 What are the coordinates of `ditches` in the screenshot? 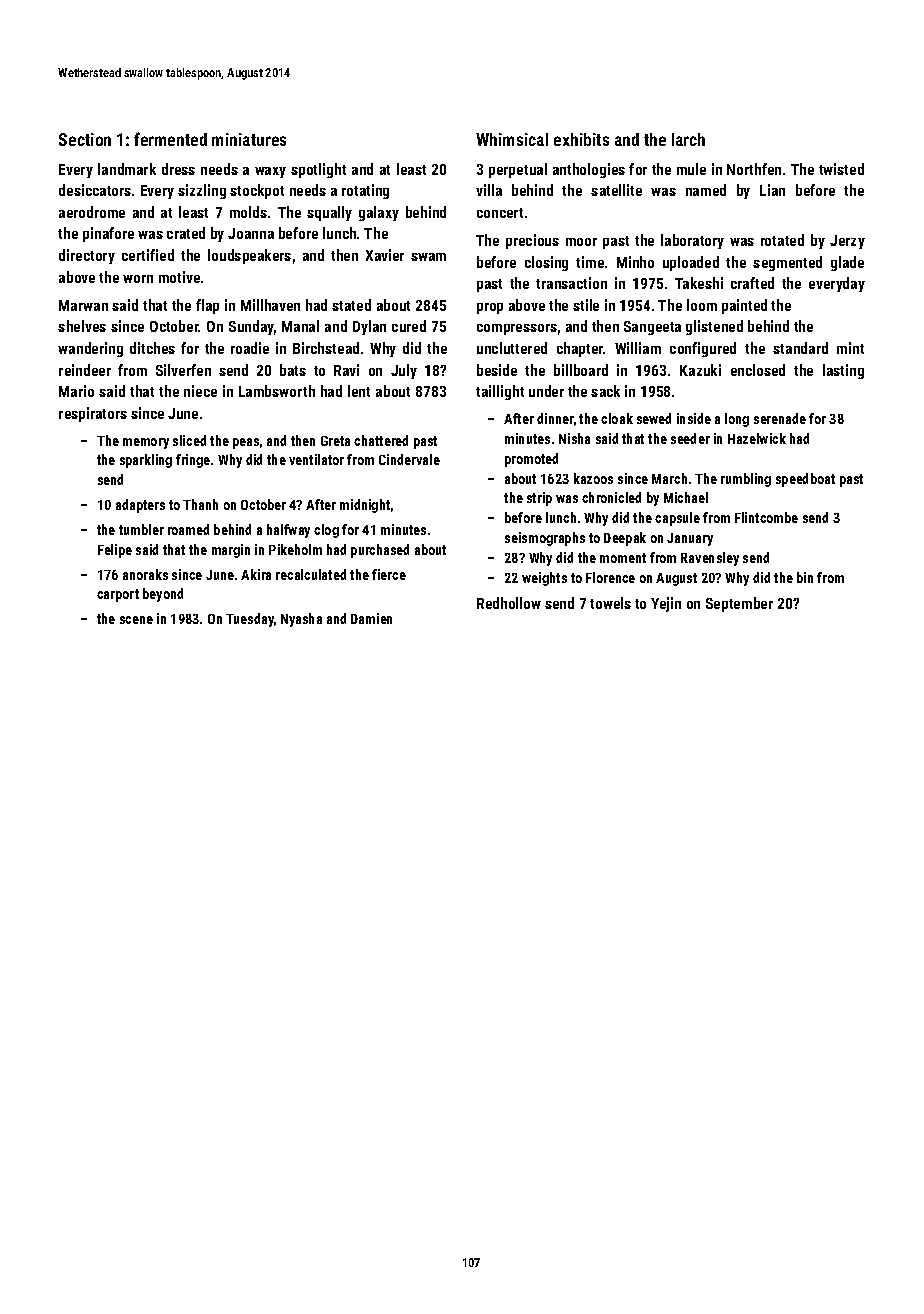 It's located at (152, 348).
